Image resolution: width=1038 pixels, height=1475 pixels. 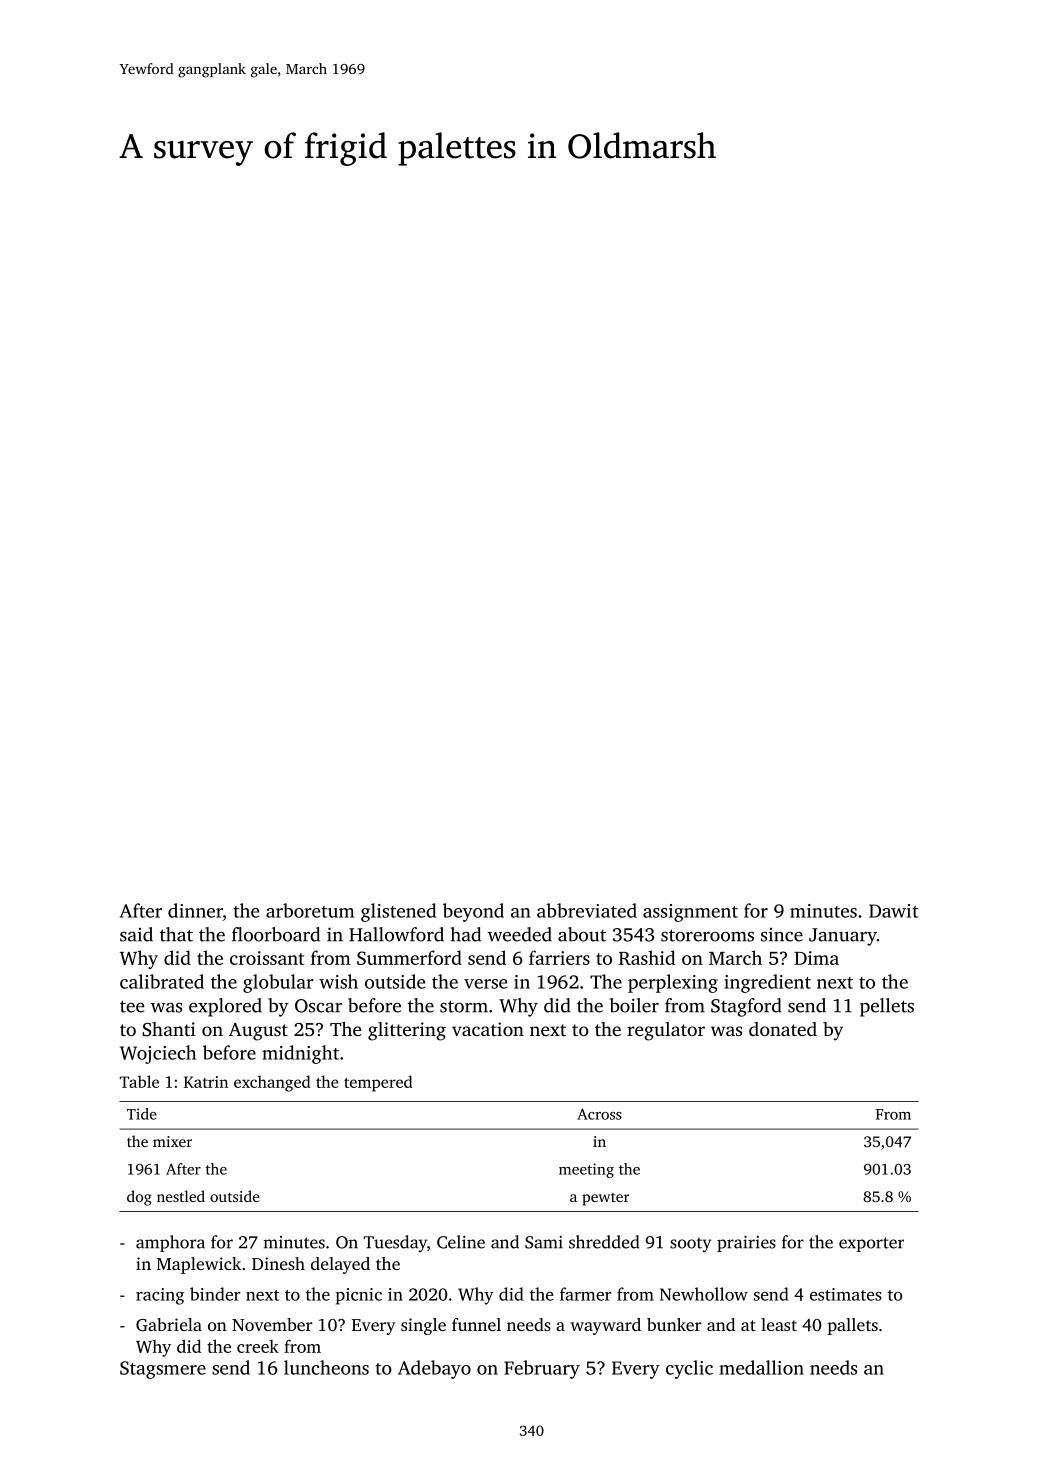 What do you see at coordinates (893, 911) in the screenshot?
I see `Dawit` at bounding box center [893, 911].
